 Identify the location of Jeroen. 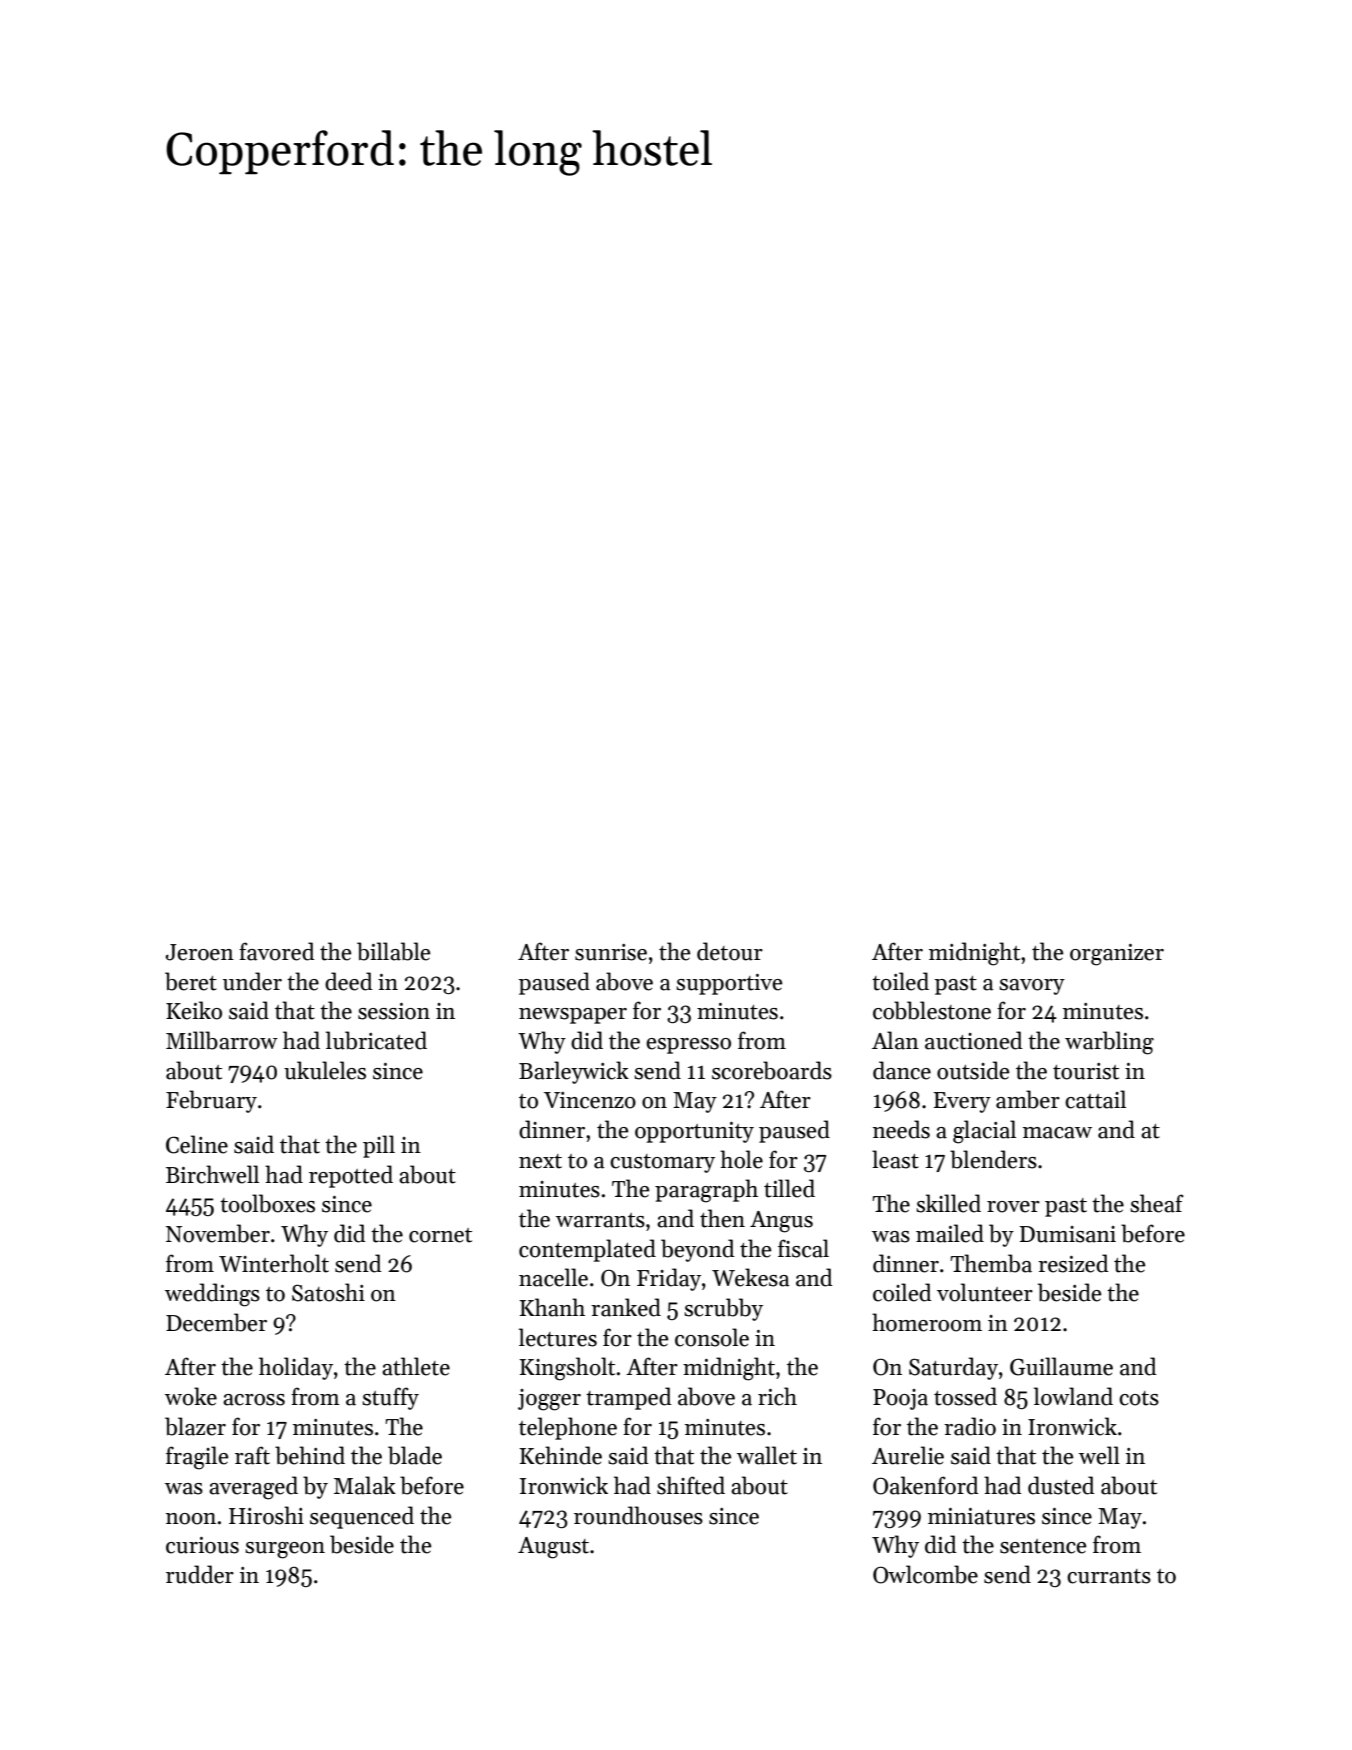
(200, 952).
